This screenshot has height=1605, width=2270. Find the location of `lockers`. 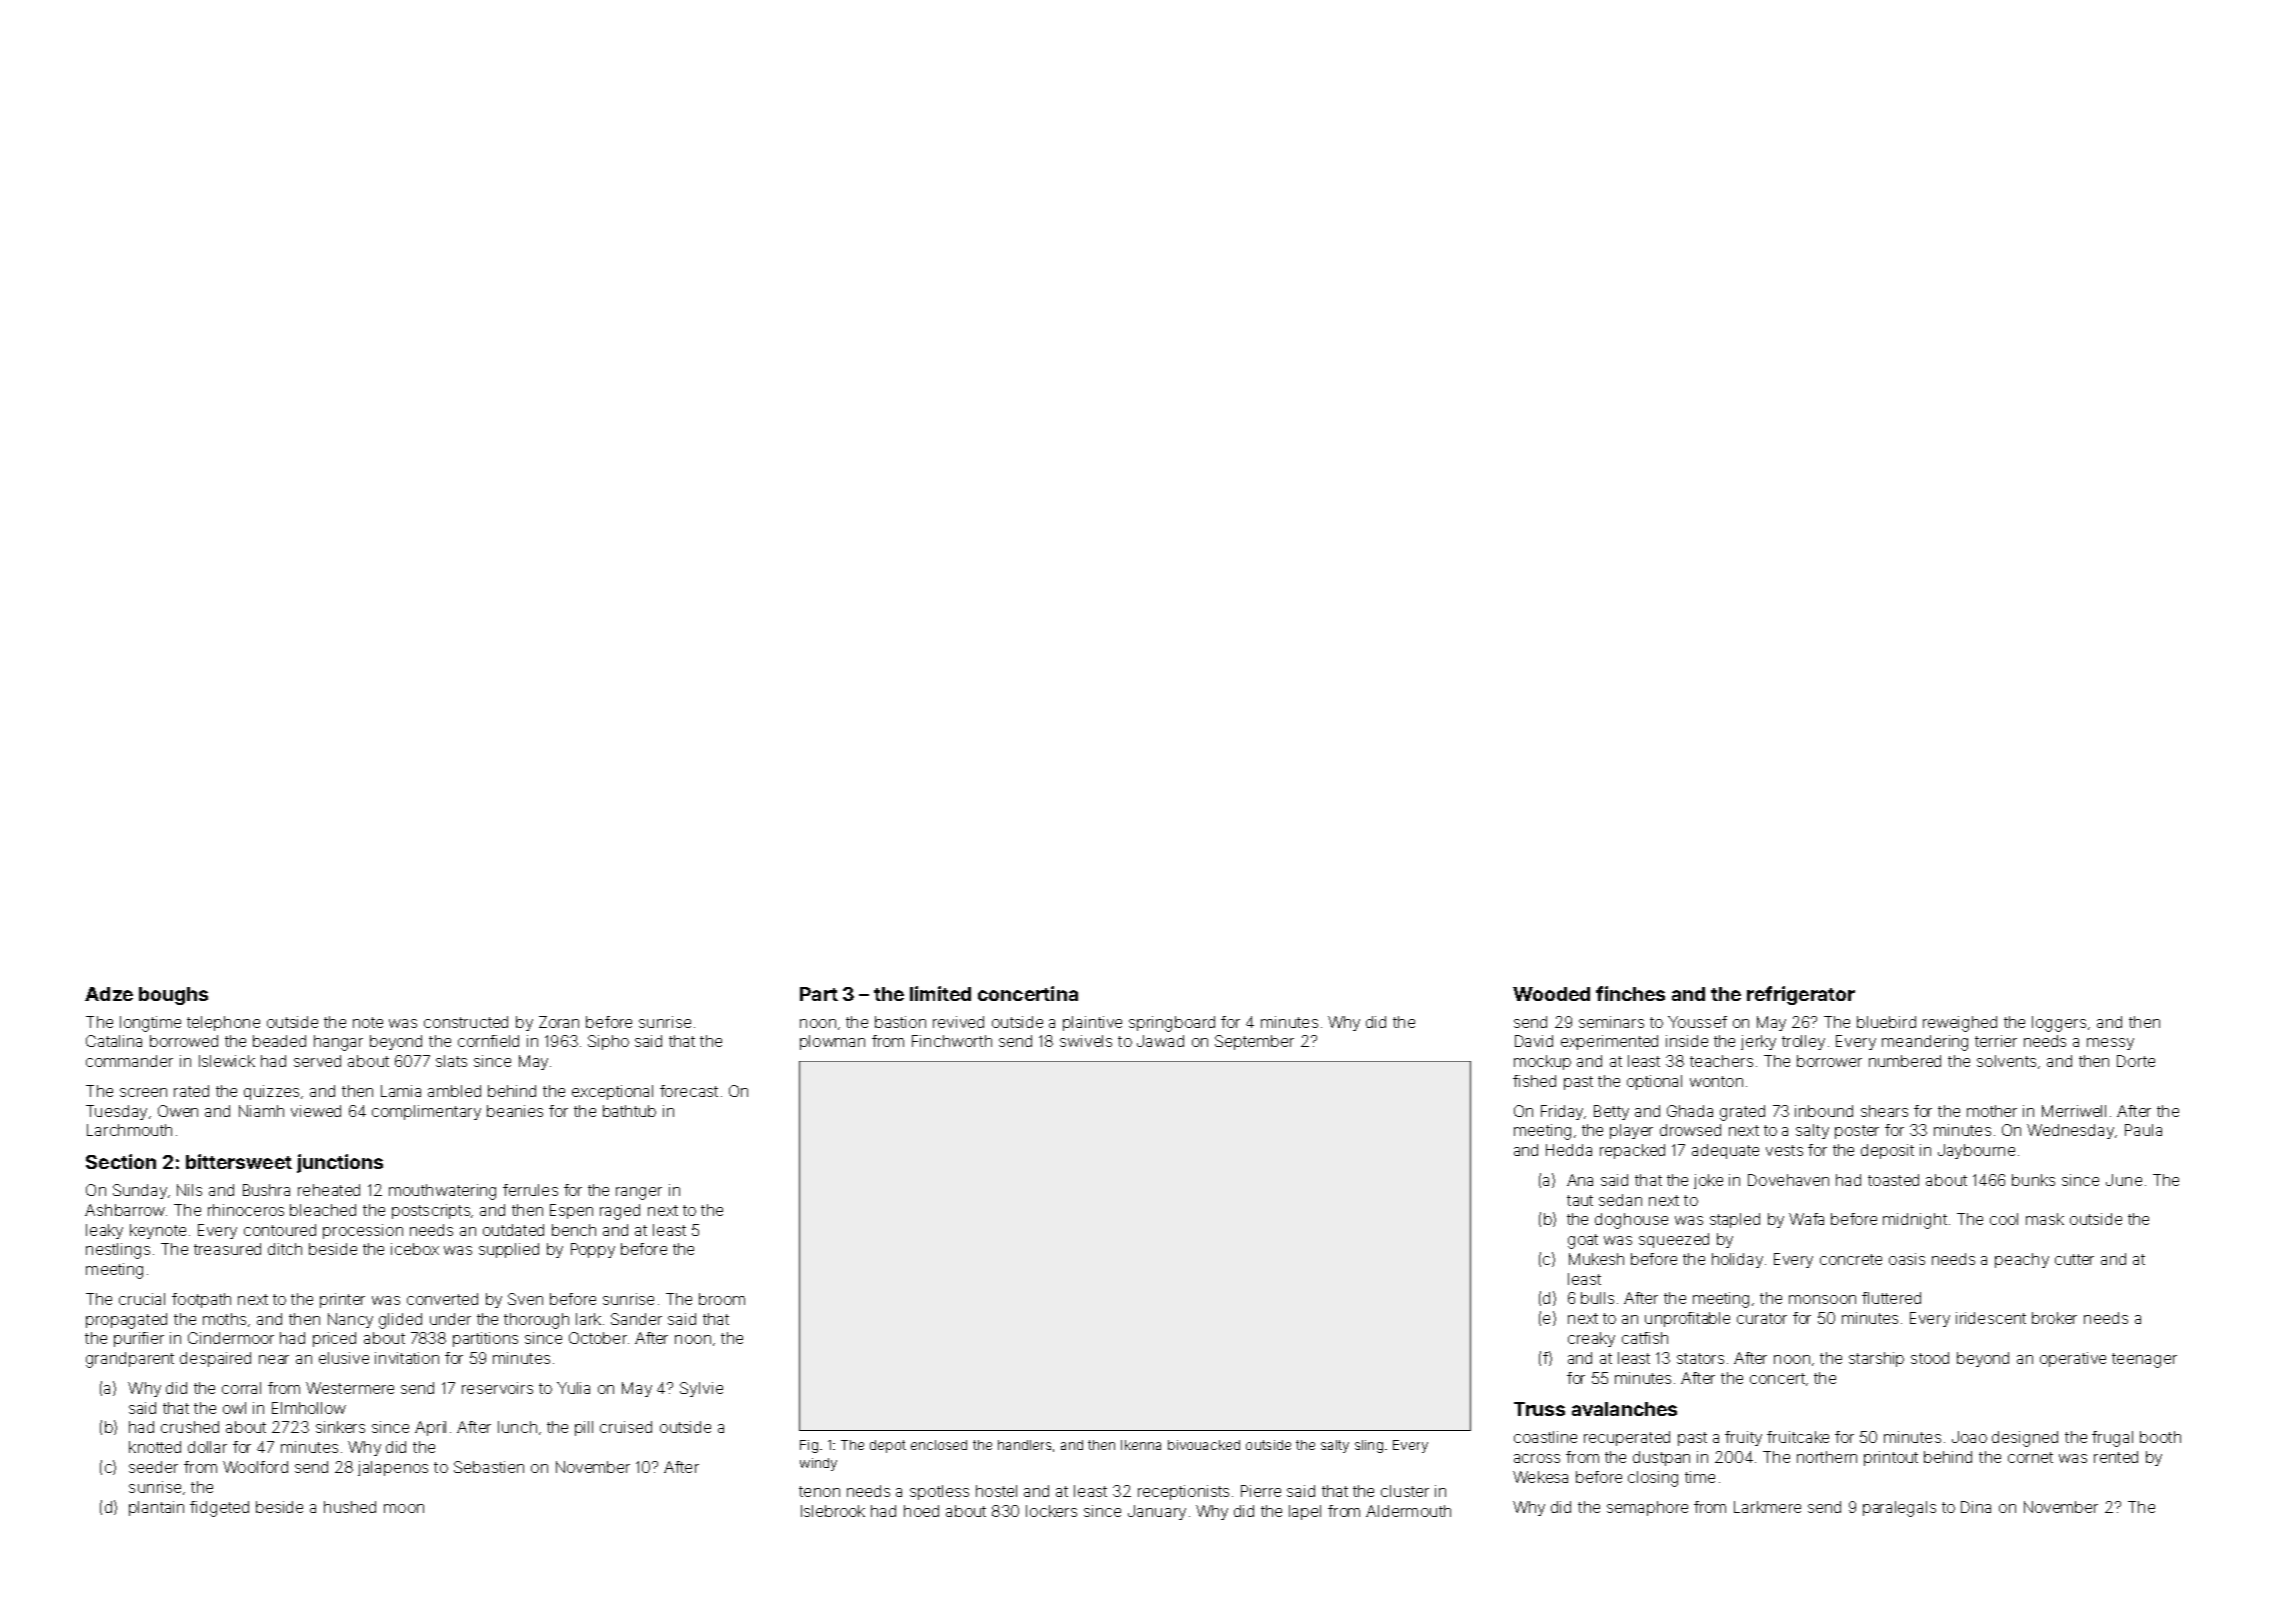

lockers is located at coordinates (1051, 1511).
